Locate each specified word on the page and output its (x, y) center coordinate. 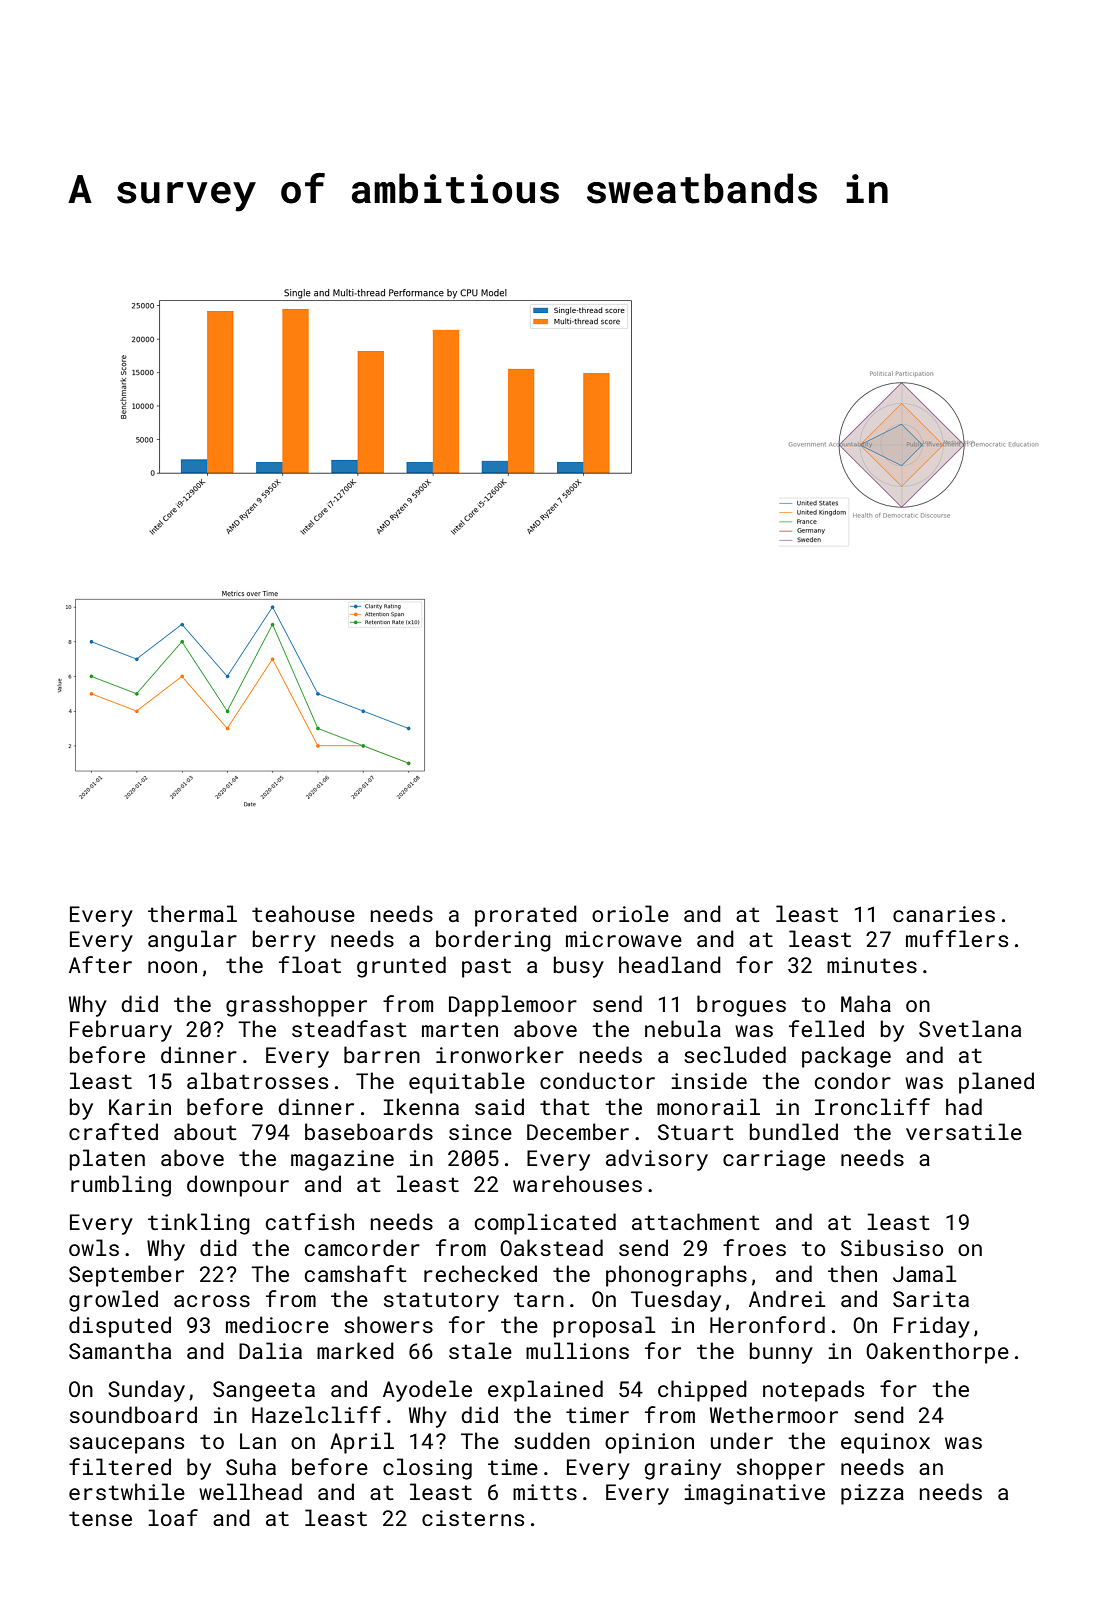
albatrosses (257, 1080)
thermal (192, 913)
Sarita (931, 1299)
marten (460, 1029)
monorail (708, 1106)
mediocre (277, 1324)
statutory (441, 1302)
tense (100, 1518)
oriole (630, 913)
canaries (944, 914)
